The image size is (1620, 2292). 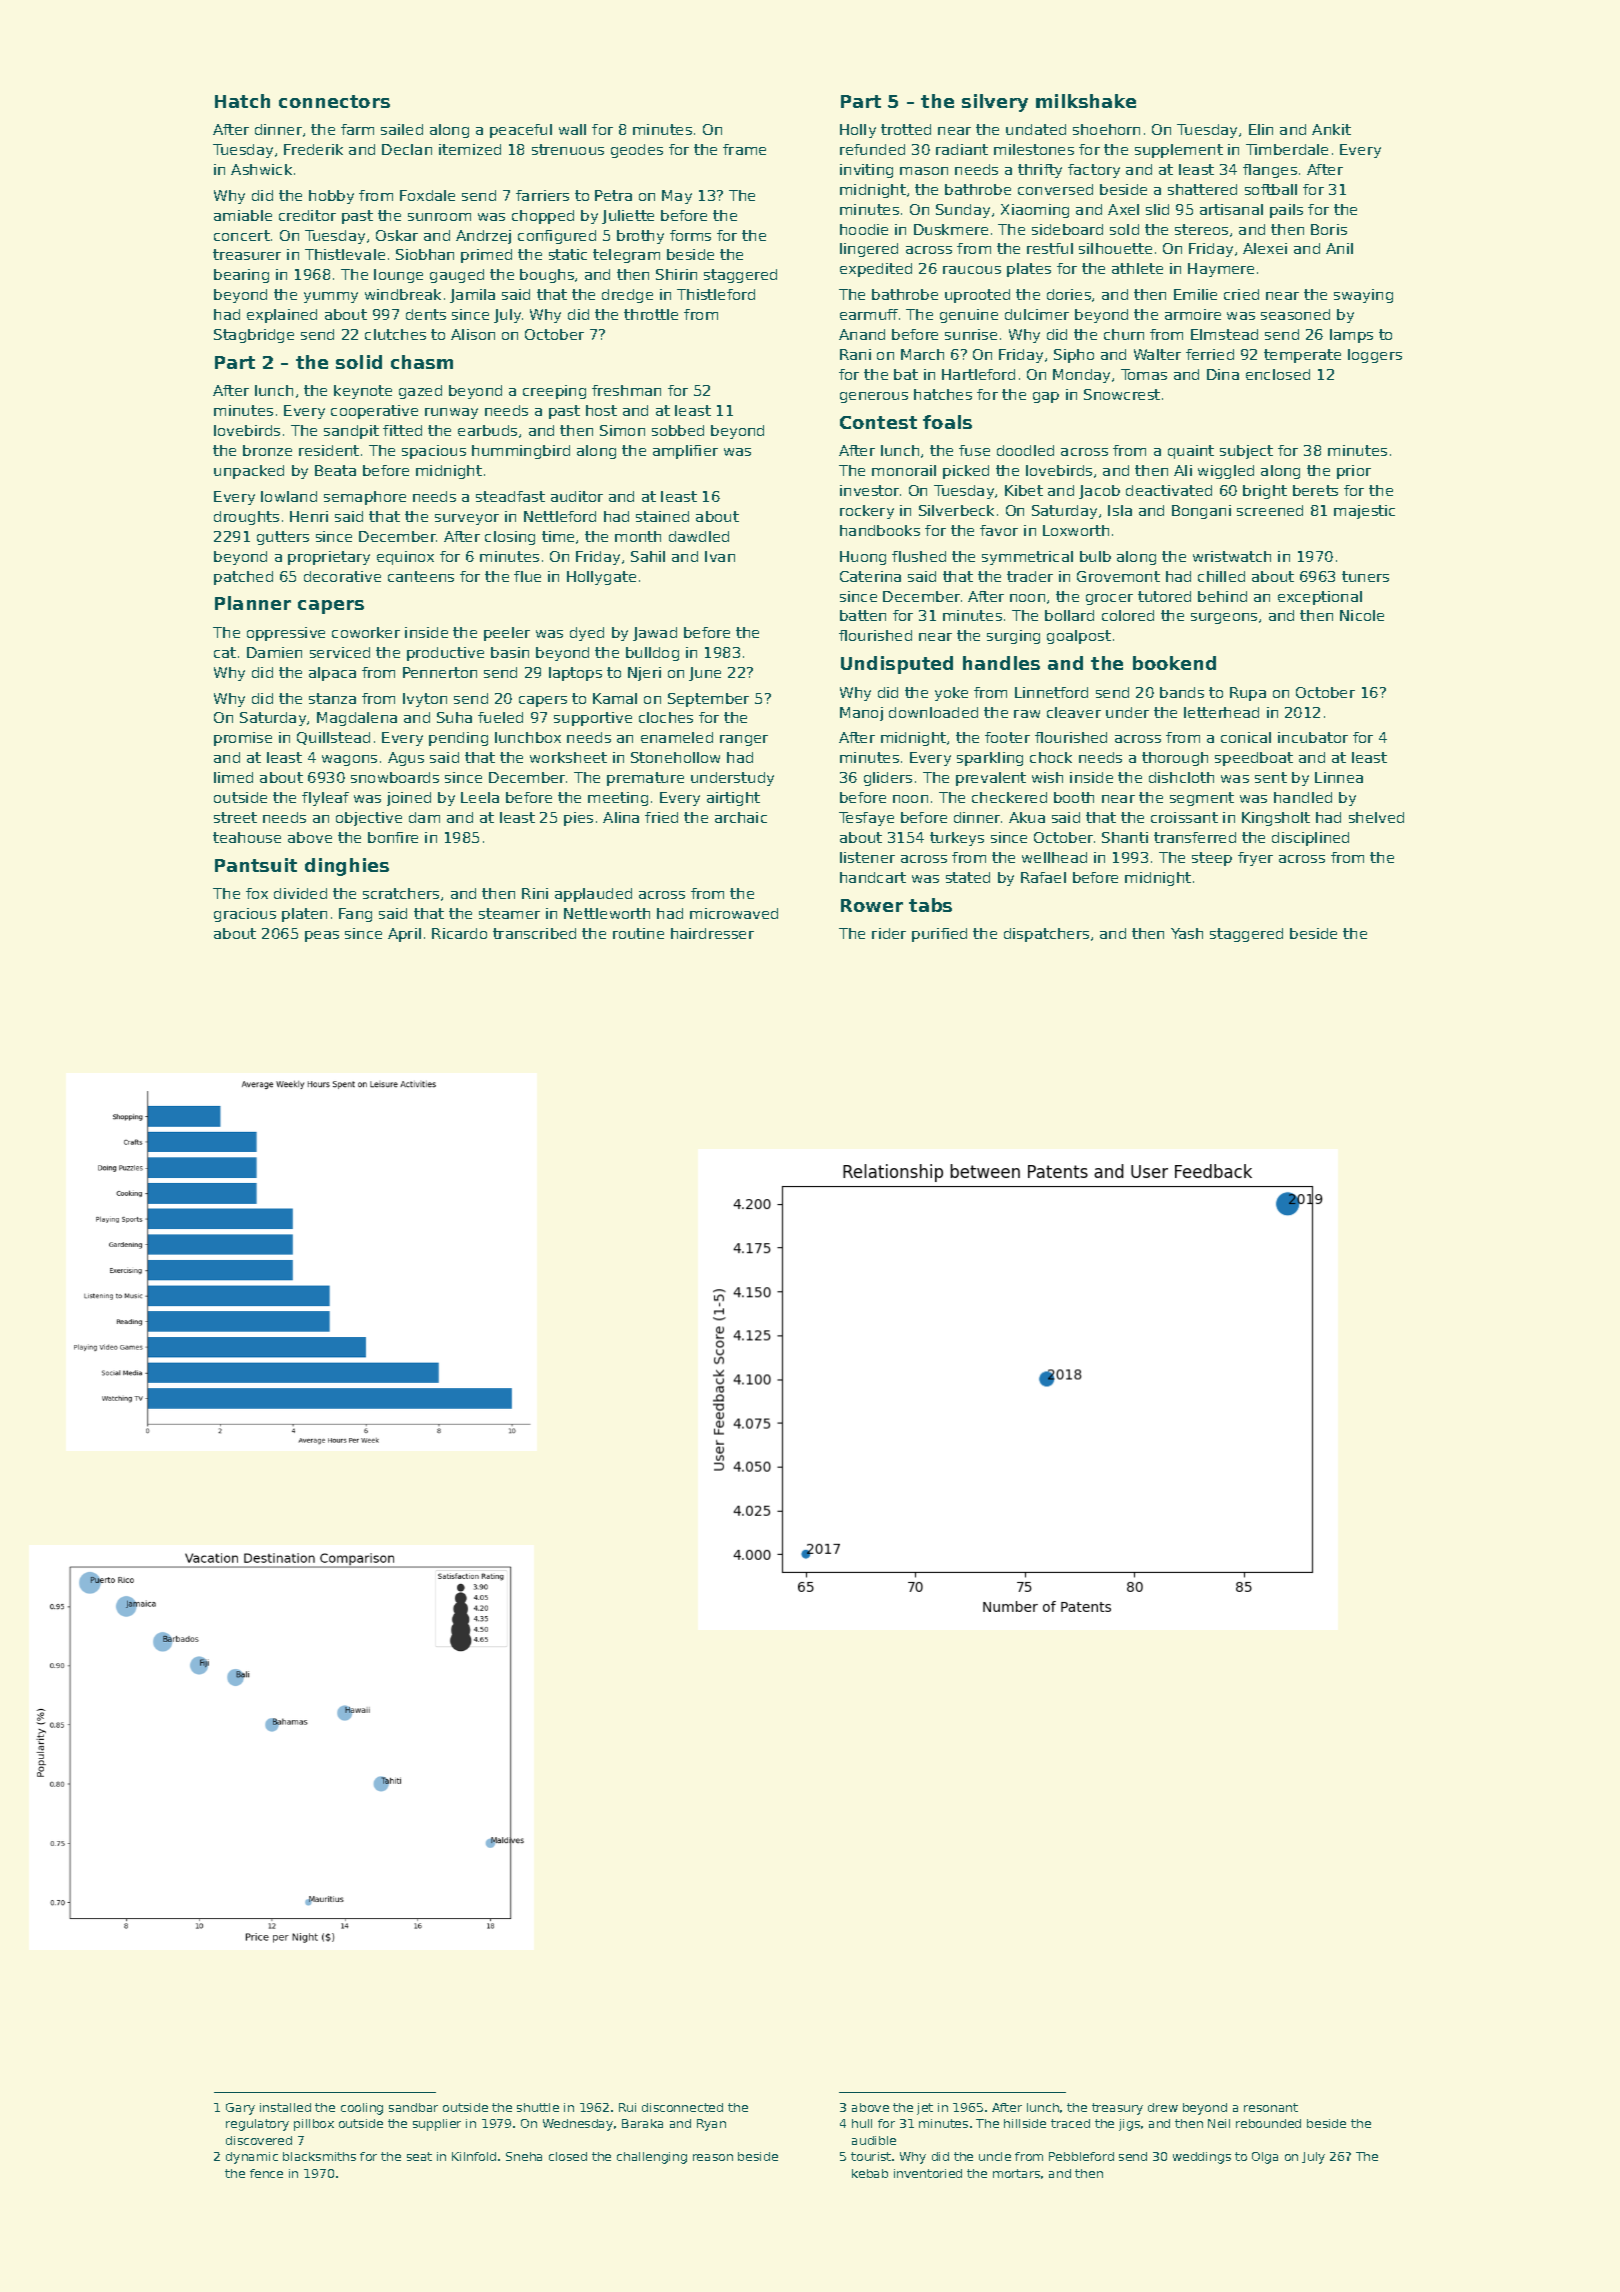 What do you see at coordinates (402, 129) in the screenshot?
I see `sailed` at bounding box center [402, 129].
